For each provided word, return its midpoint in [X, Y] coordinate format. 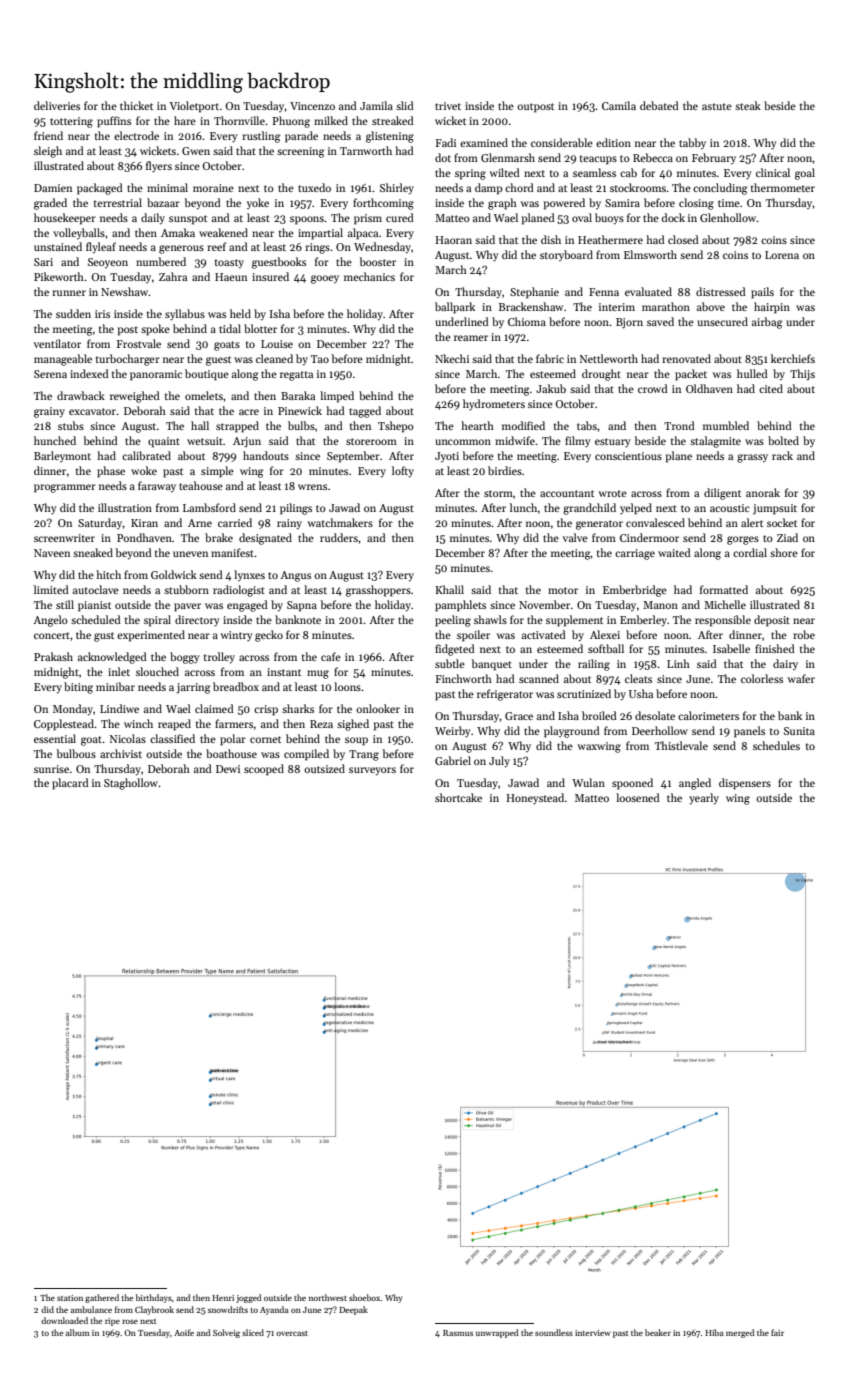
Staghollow [131, 784]
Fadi [446, 142]
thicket [136, 105]
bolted [783, 440]
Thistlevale [681, 745]
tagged [365, 412]
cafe [331, 656]
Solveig [226, 1333]
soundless [554, 1332]
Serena [50, 374]
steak [748, 105]
